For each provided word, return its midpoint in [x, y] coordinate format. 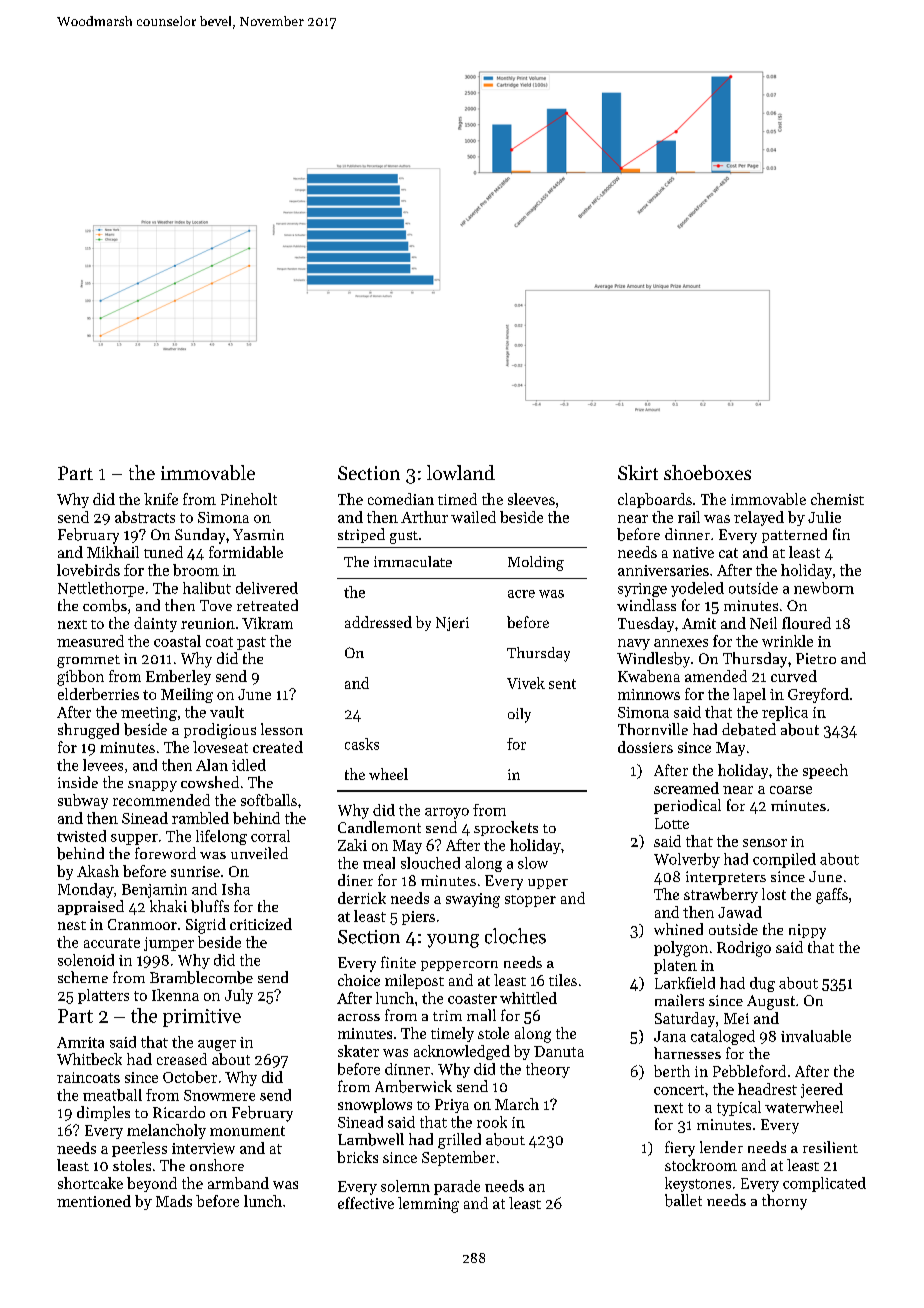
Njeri [452, 624]
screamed [686, 788]
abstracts [145, 517]
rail [689, 517]
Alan [212, 765]
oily [519, 715]
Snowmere [219, 1095]
